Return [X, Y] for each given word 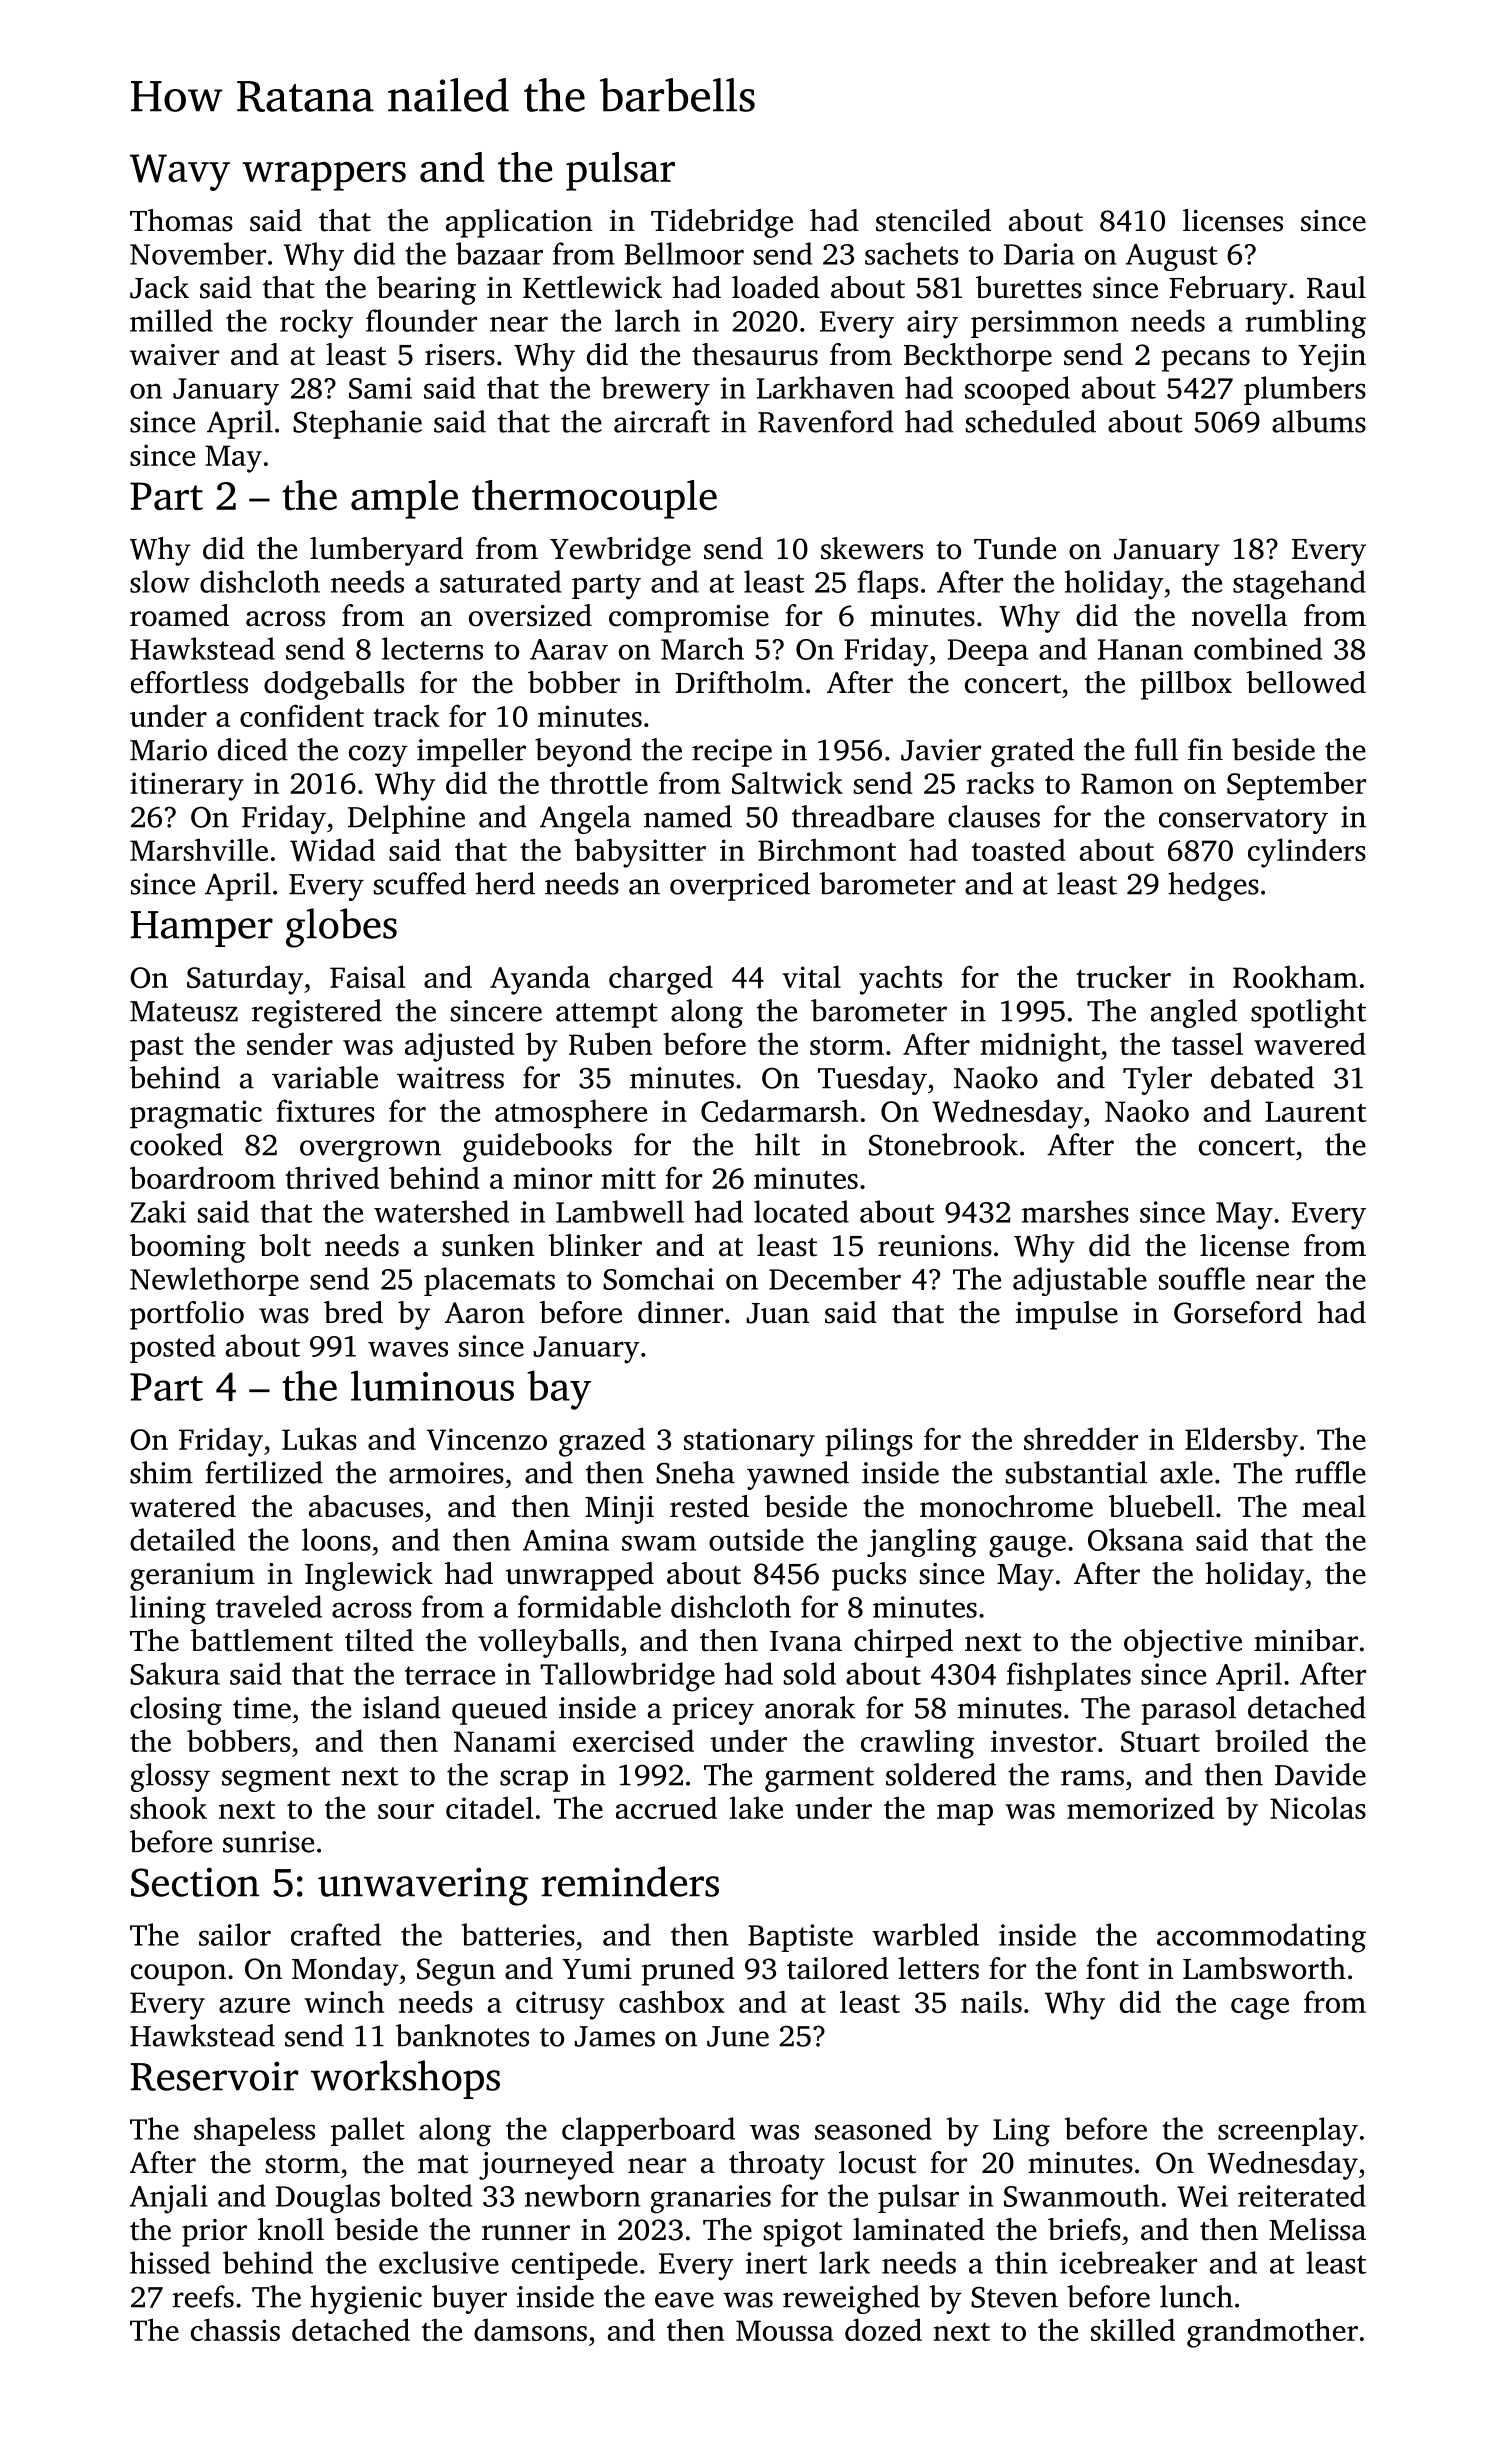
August [1172, 257]
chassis [235, 2329]
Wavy [180, 172]
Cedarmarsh [779, 1110]
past [157, 1049]
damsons [530, 2329]
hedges [1214, 886]
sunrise [268, 1842]
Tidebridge [722, 223]
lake [756, 1807]
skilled [1133, 2329]
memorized [1140, 1807]
